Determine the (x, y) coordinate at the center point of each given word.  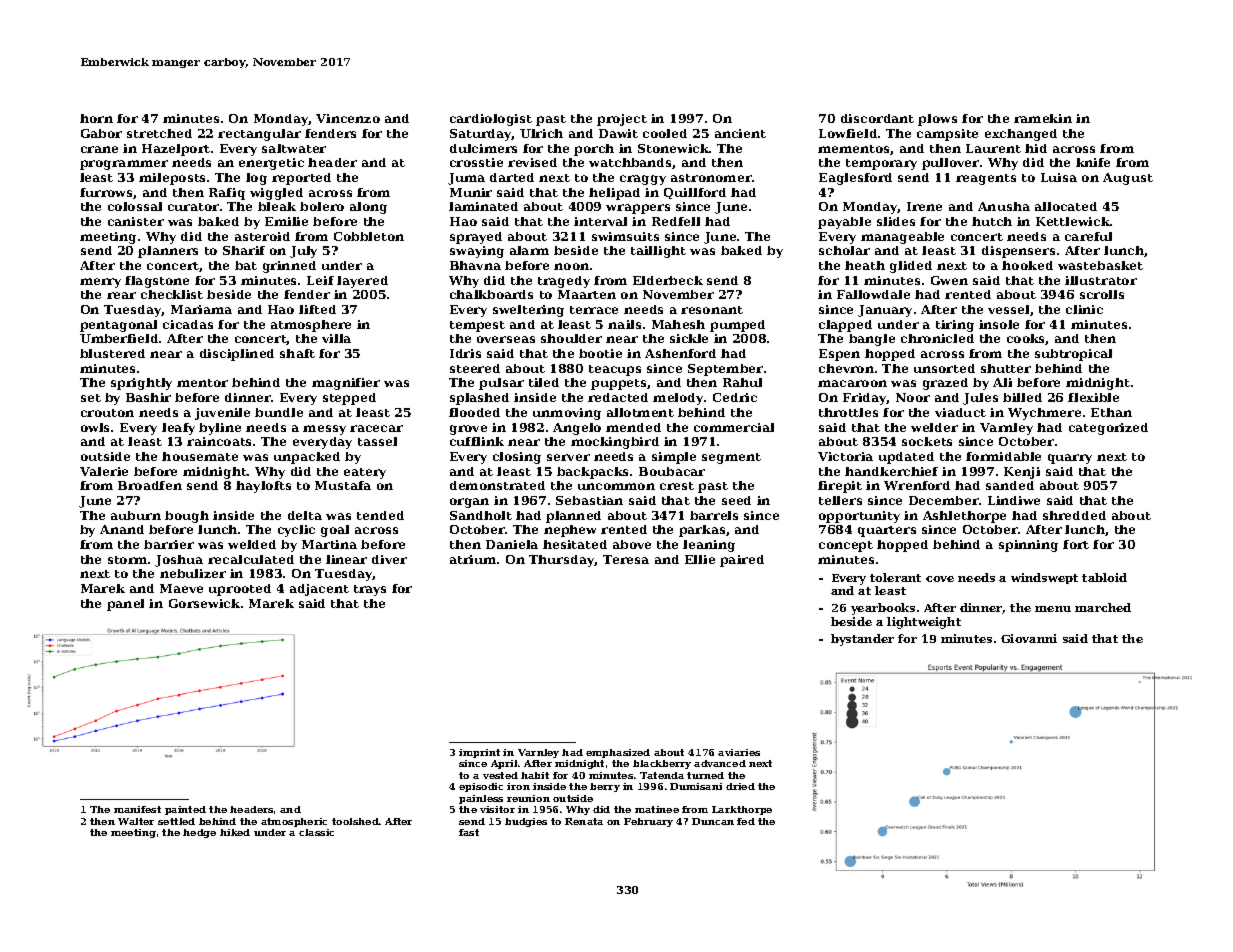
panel (125, 605)
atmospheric (294, 822)
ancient (740, 133)
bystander (862, 640)
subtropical (1073, 355)
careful (1088, 236)
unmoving (567, 414)
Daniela (512, 544)
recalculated (251, 559)
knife (1093, 162)
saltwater (294, 148)
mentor (202, 383)
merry (100, 283)
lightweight (924, 623)
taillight (658, 252)
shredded (1074, 515)
